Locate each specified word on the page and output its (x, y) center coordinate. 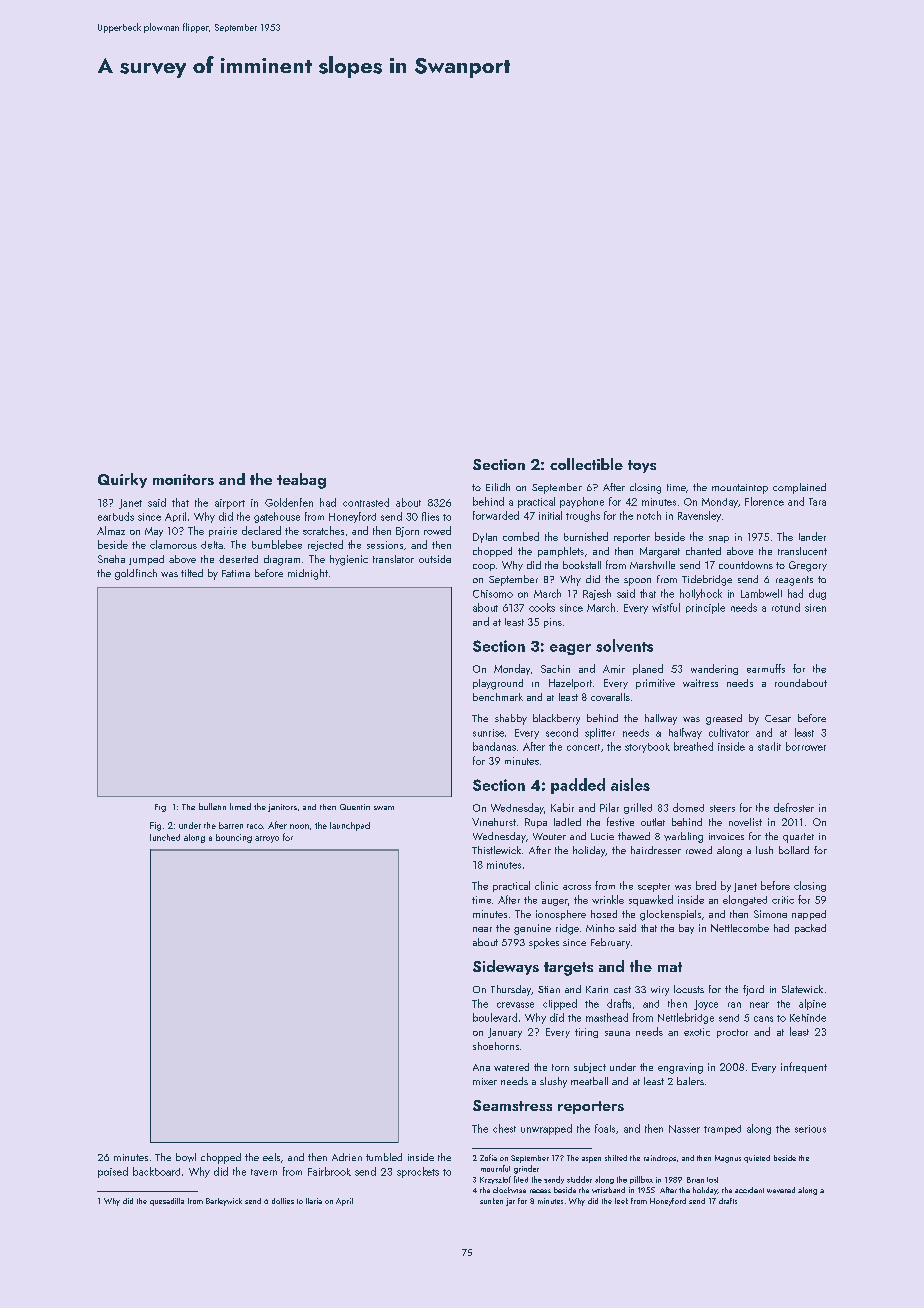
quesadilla (167, 1202)
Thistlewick (496, 850)
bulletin (212, 806)
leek (621, 1201)
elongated (745, 900)
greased (724, 719)
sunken (491, 1201)
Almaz (111, 530)
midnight (308, 574)
